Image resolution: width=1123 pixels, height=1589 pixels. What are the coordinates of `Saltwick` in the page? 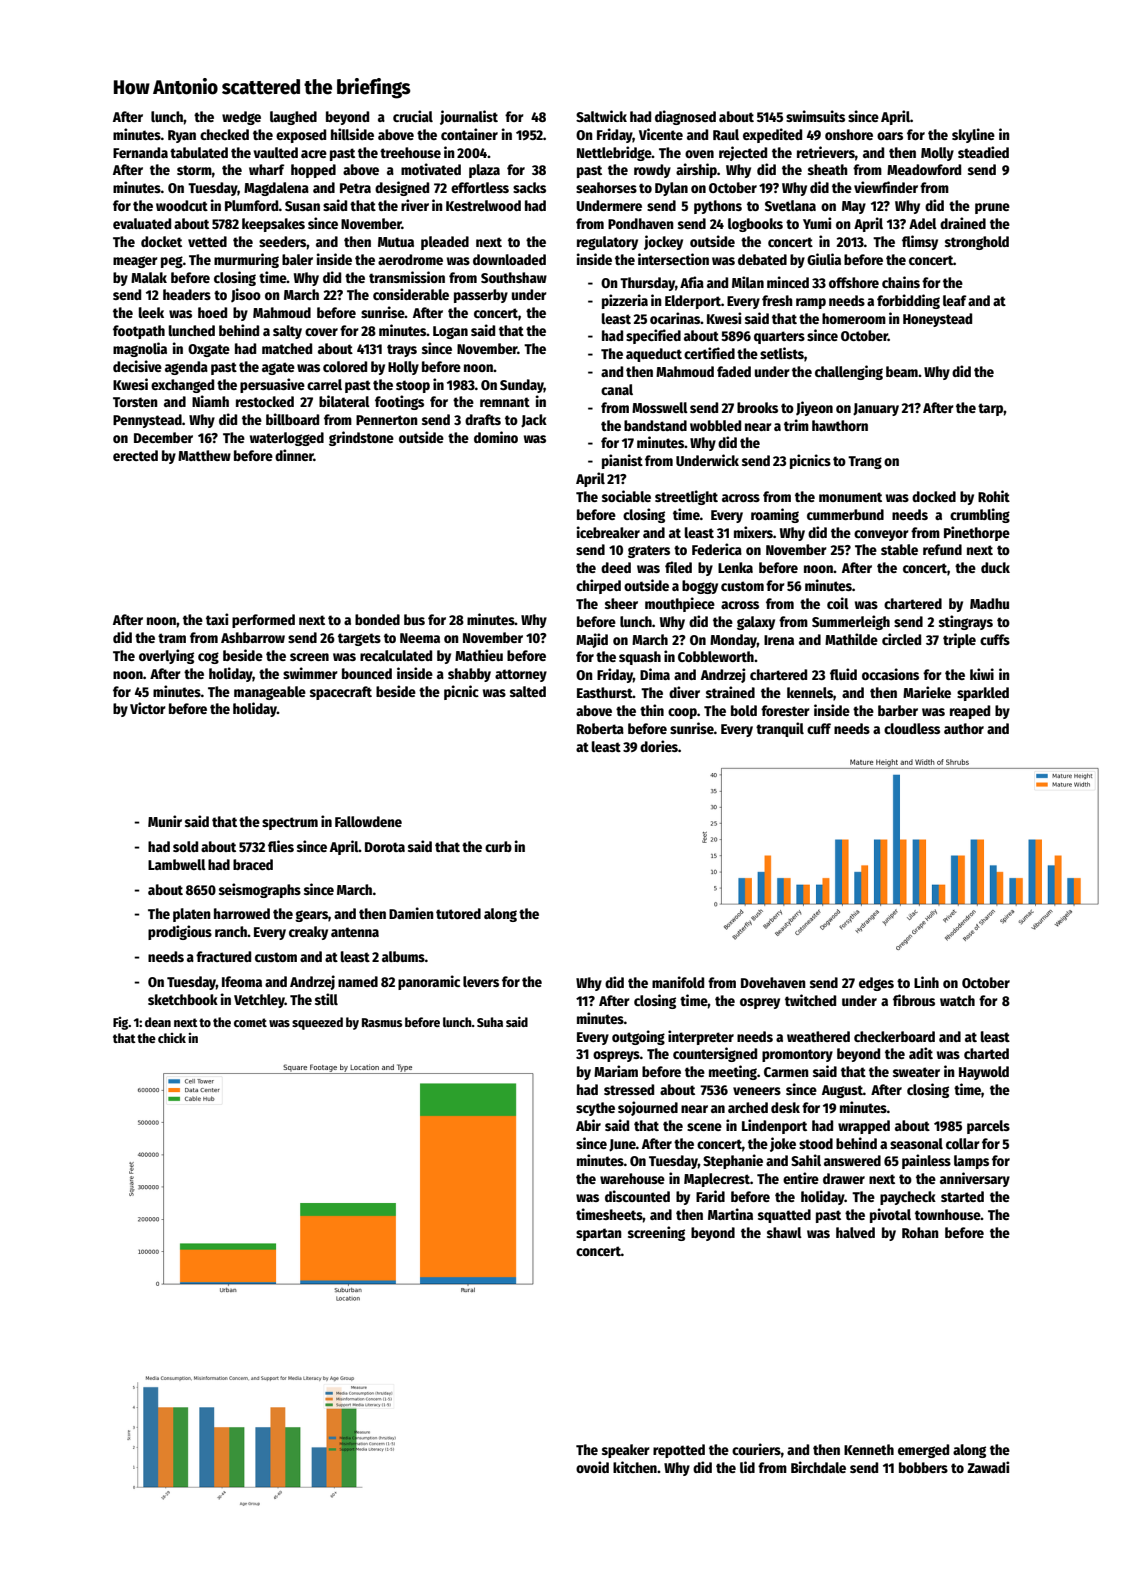 It's located at (601, 116).
